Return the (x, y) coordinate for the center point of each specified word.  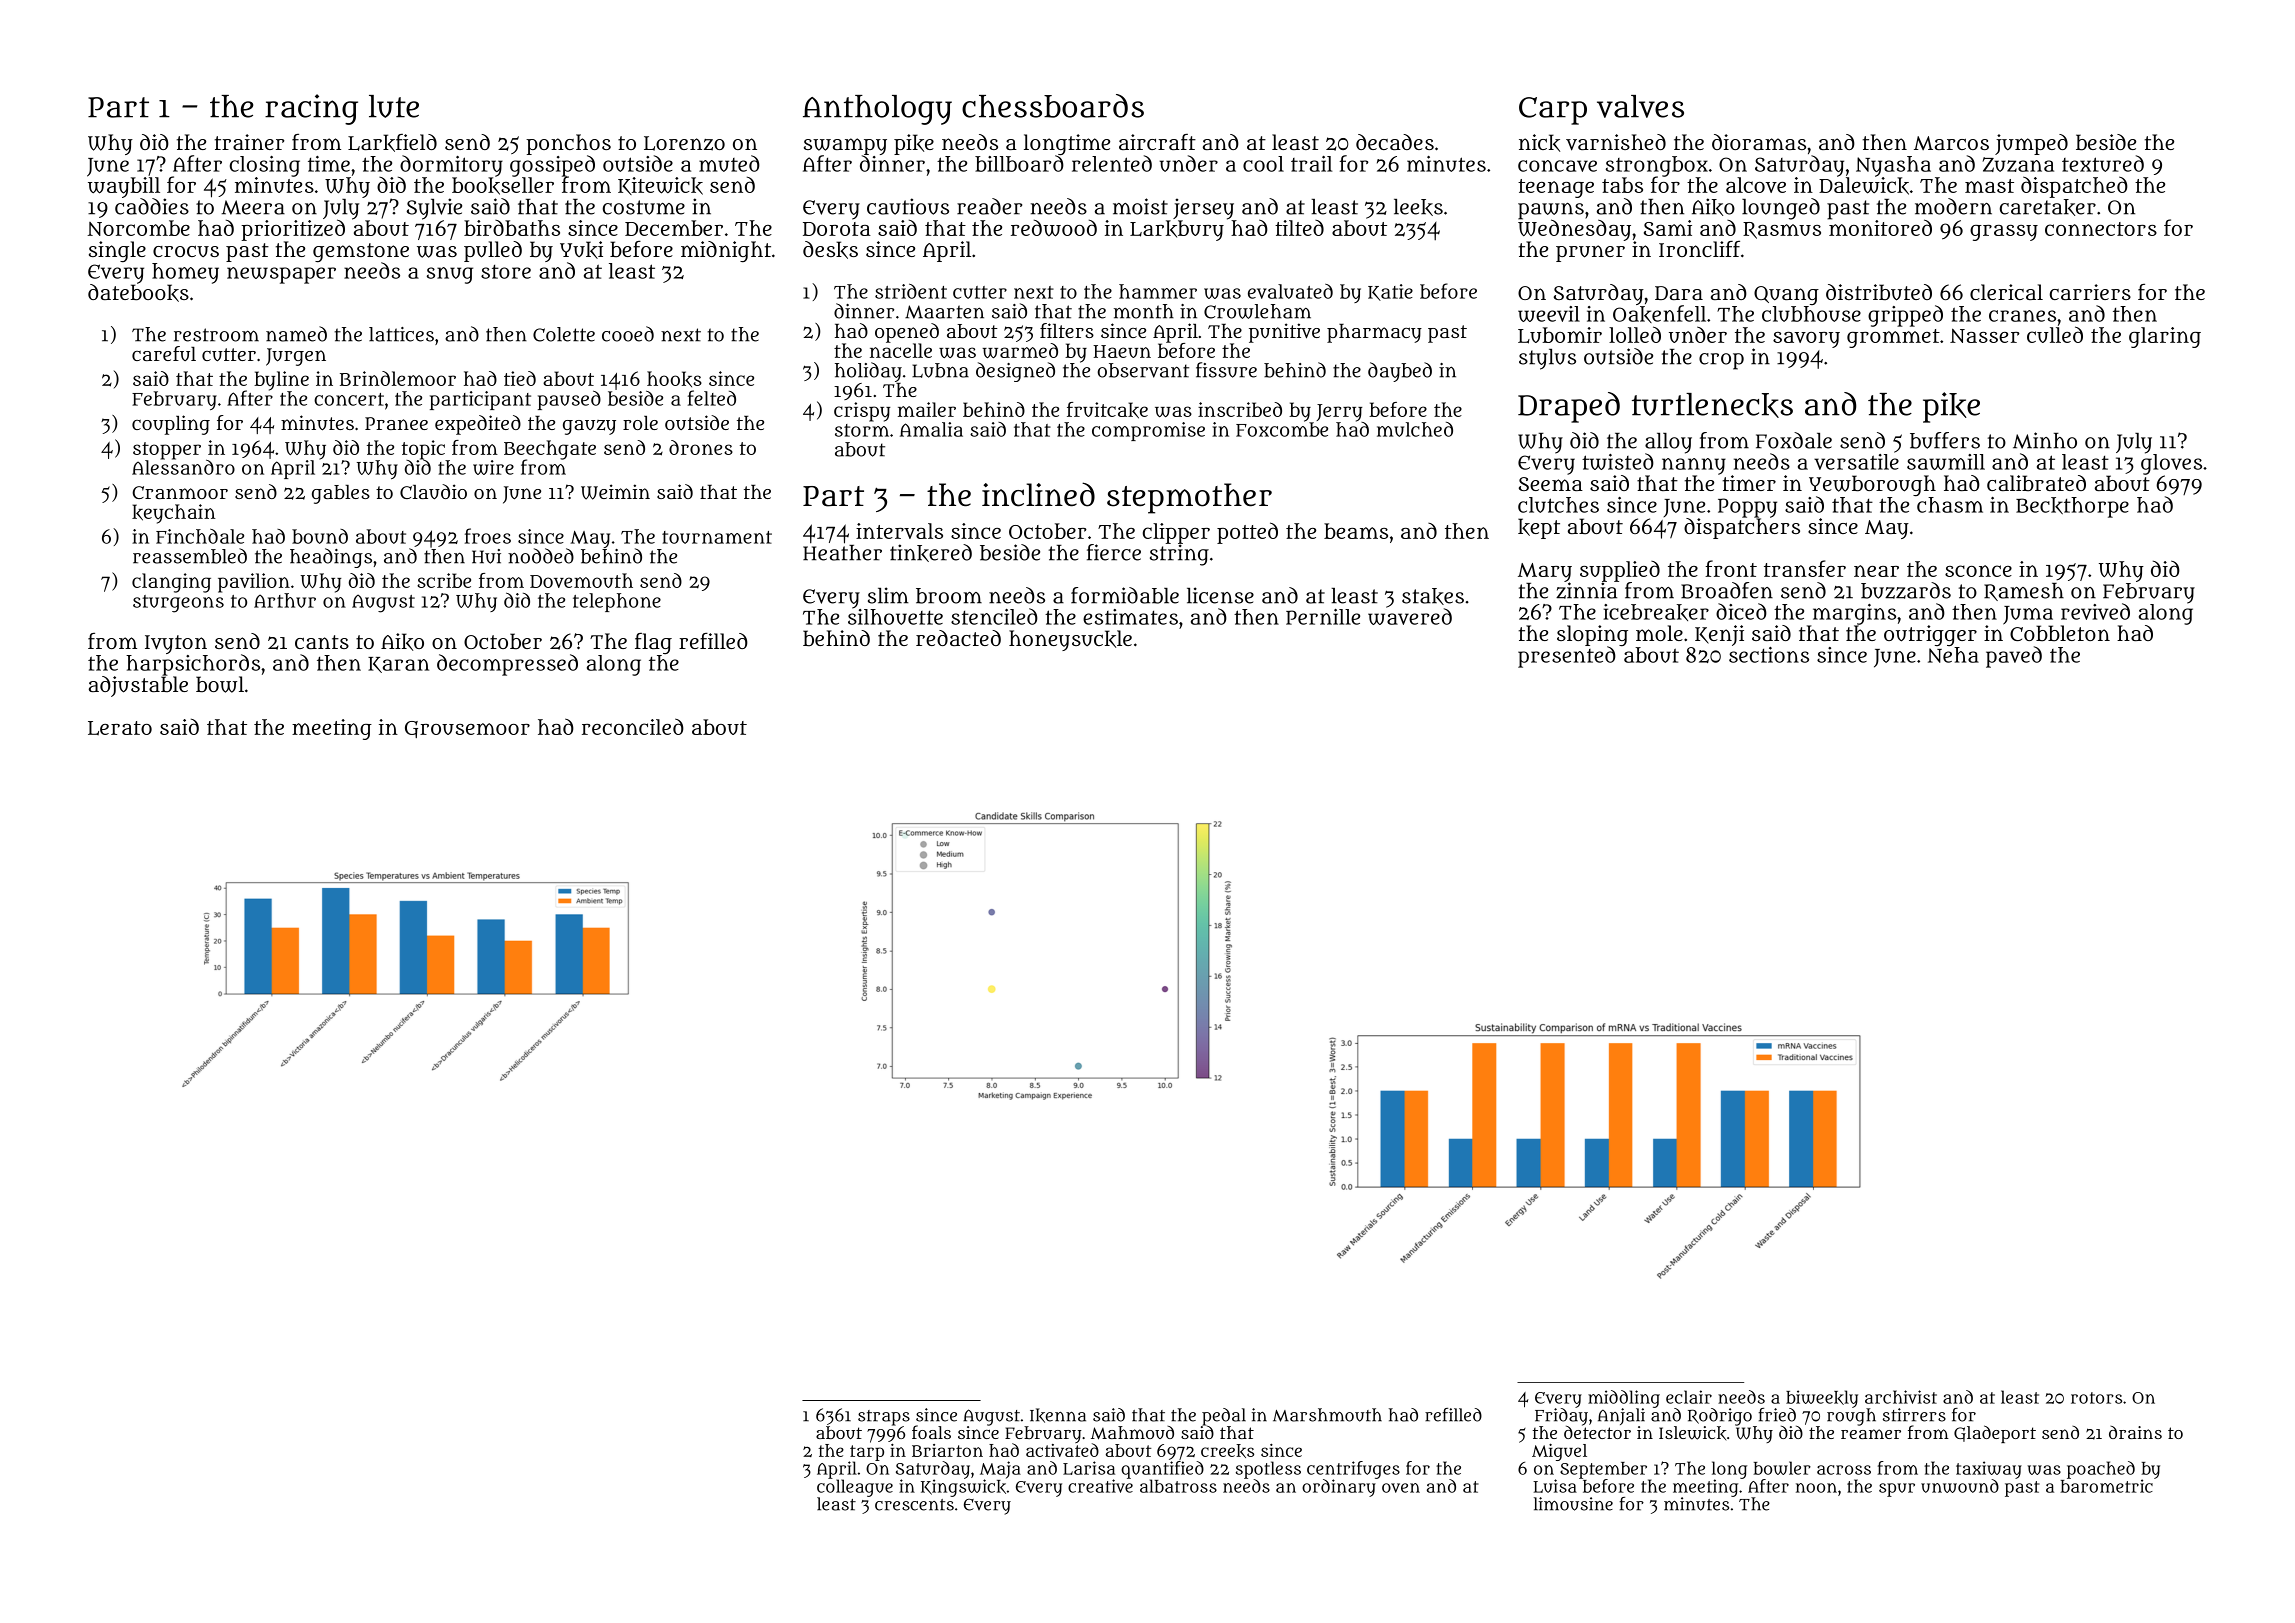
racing (311, 109)
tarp (867, 1453)
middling (1624, 1399)
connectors (2101, 229)
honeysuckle (1070, 640)
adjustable (138, 686)
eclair (1689, 1397)
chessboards (1053, 106)
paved (2014, 657)
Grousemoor (467, 729)
